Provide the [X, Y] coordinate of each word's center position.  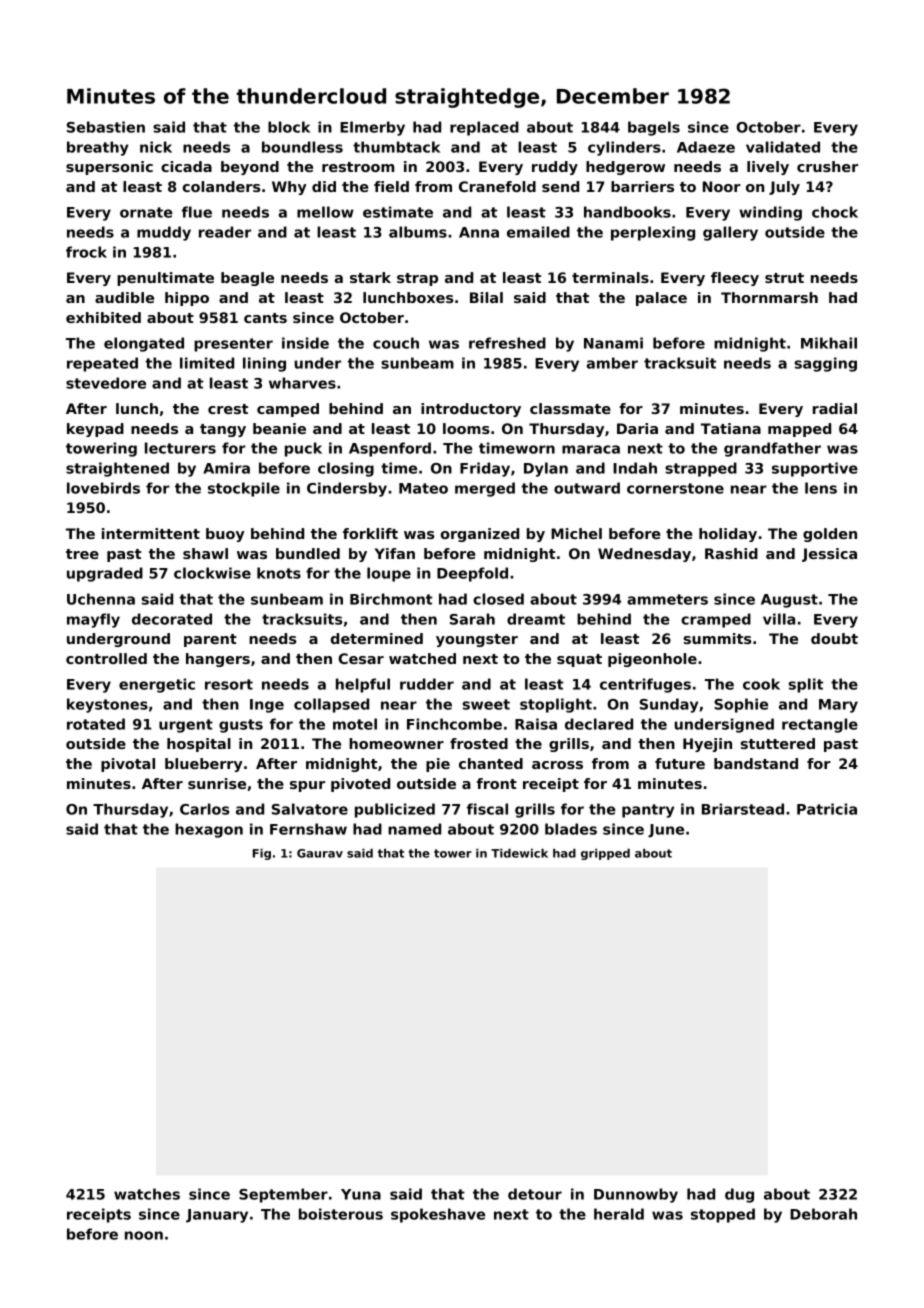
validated [783, 147]
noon [144, 1235]
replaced [484, 128]
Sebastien [106, 127]
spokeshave [438, 1215]
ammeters [667, 599]
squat [579, 660]
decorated [172, 619]
